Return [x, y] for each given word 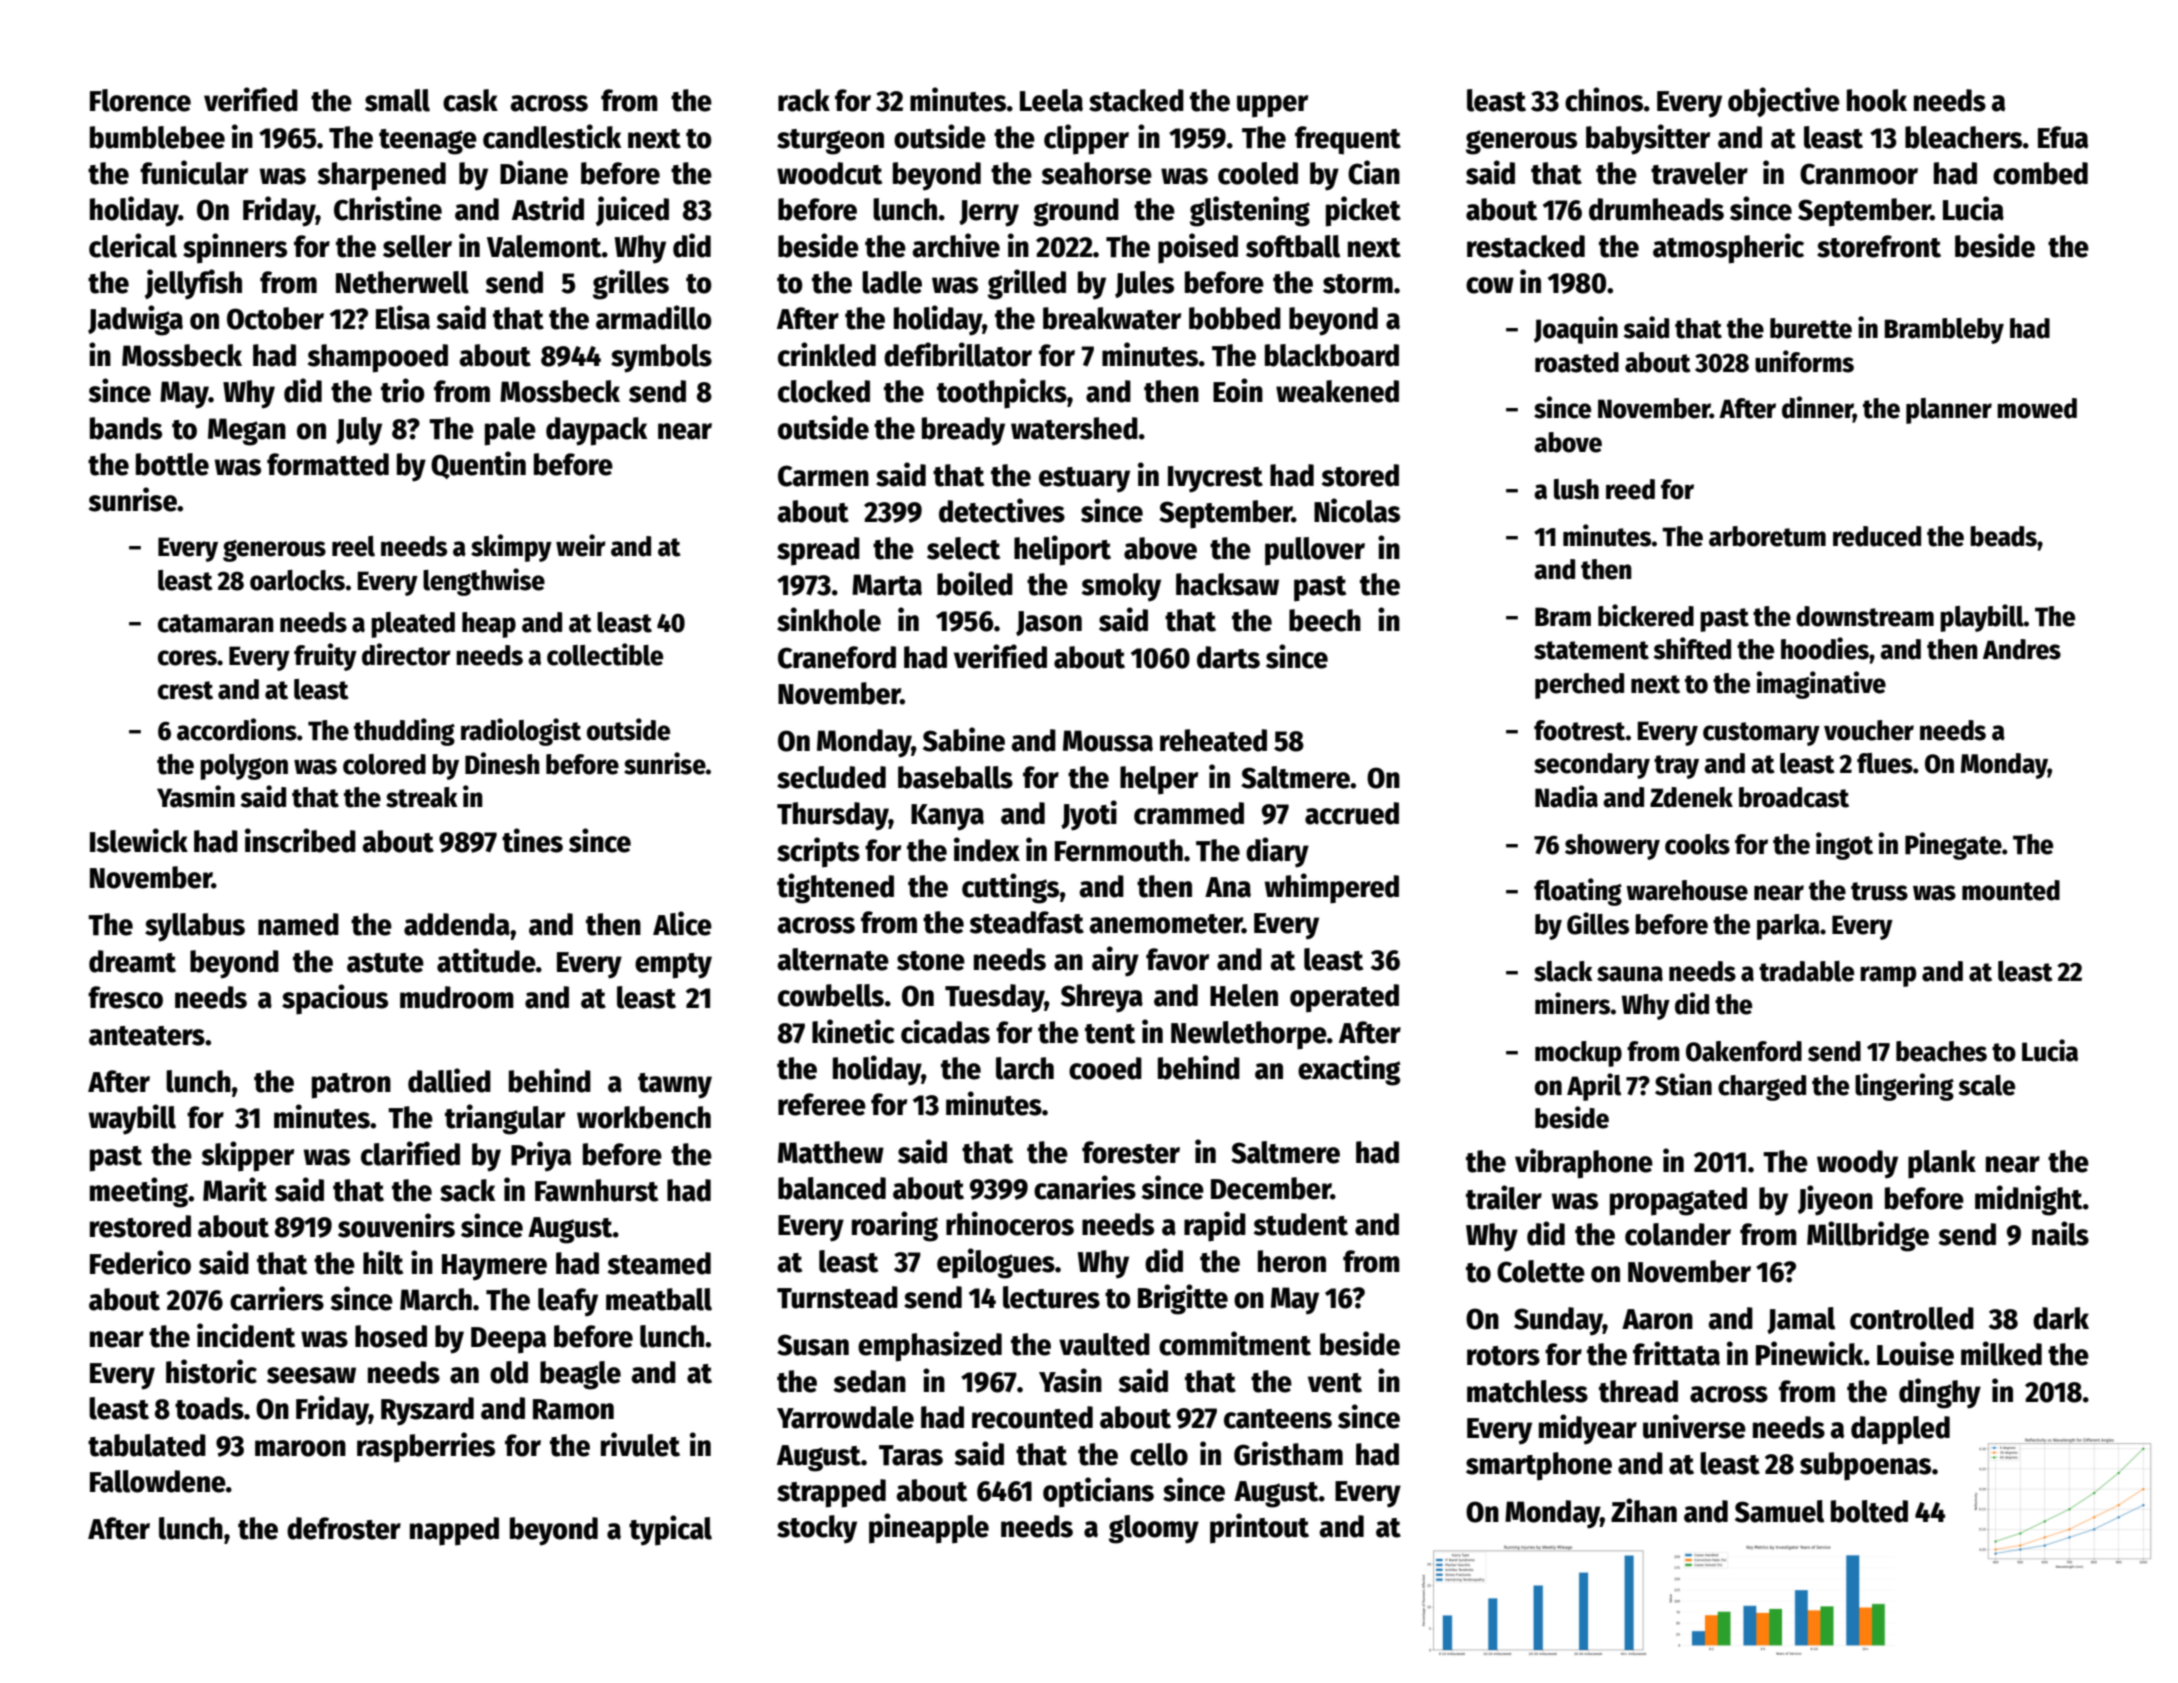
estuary [1084, 480]
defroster [344, 1528]
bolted [1869, 1511]
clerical [133, 245]
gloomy [1154, 1529]
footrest [1579, 730]
